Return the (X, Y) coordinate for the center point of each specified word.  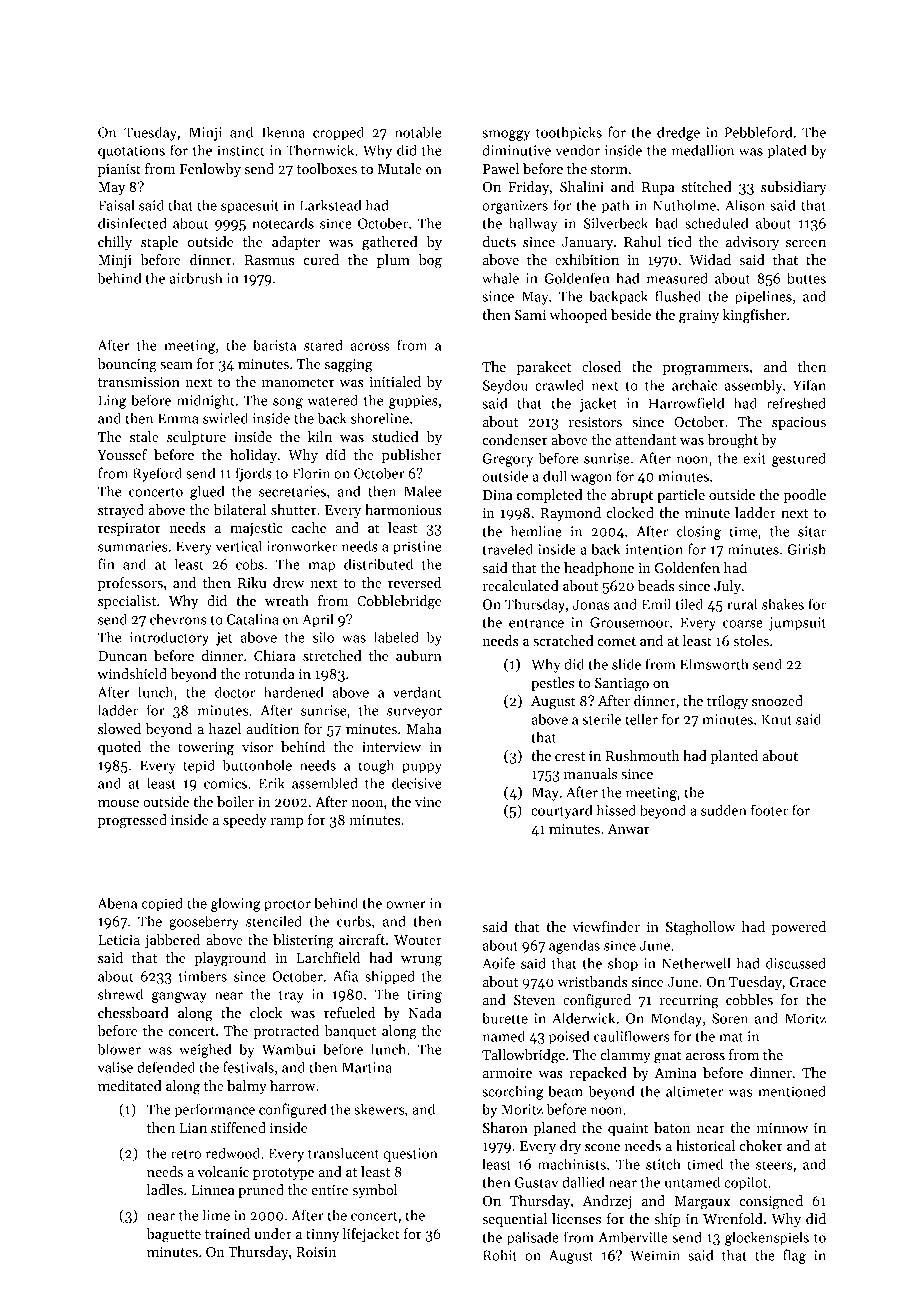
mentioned (792, 1091)
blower (119, 1049)
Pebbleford (758, 132)
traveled (507, 549)
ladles (165, 1189)
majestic (256, 529)
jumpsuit (797, 624)
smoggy (506, 135)
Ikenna (283, 132)
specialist (127, 602)
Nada (425, 1012)
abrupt (632, 496)
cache (309, 527)
